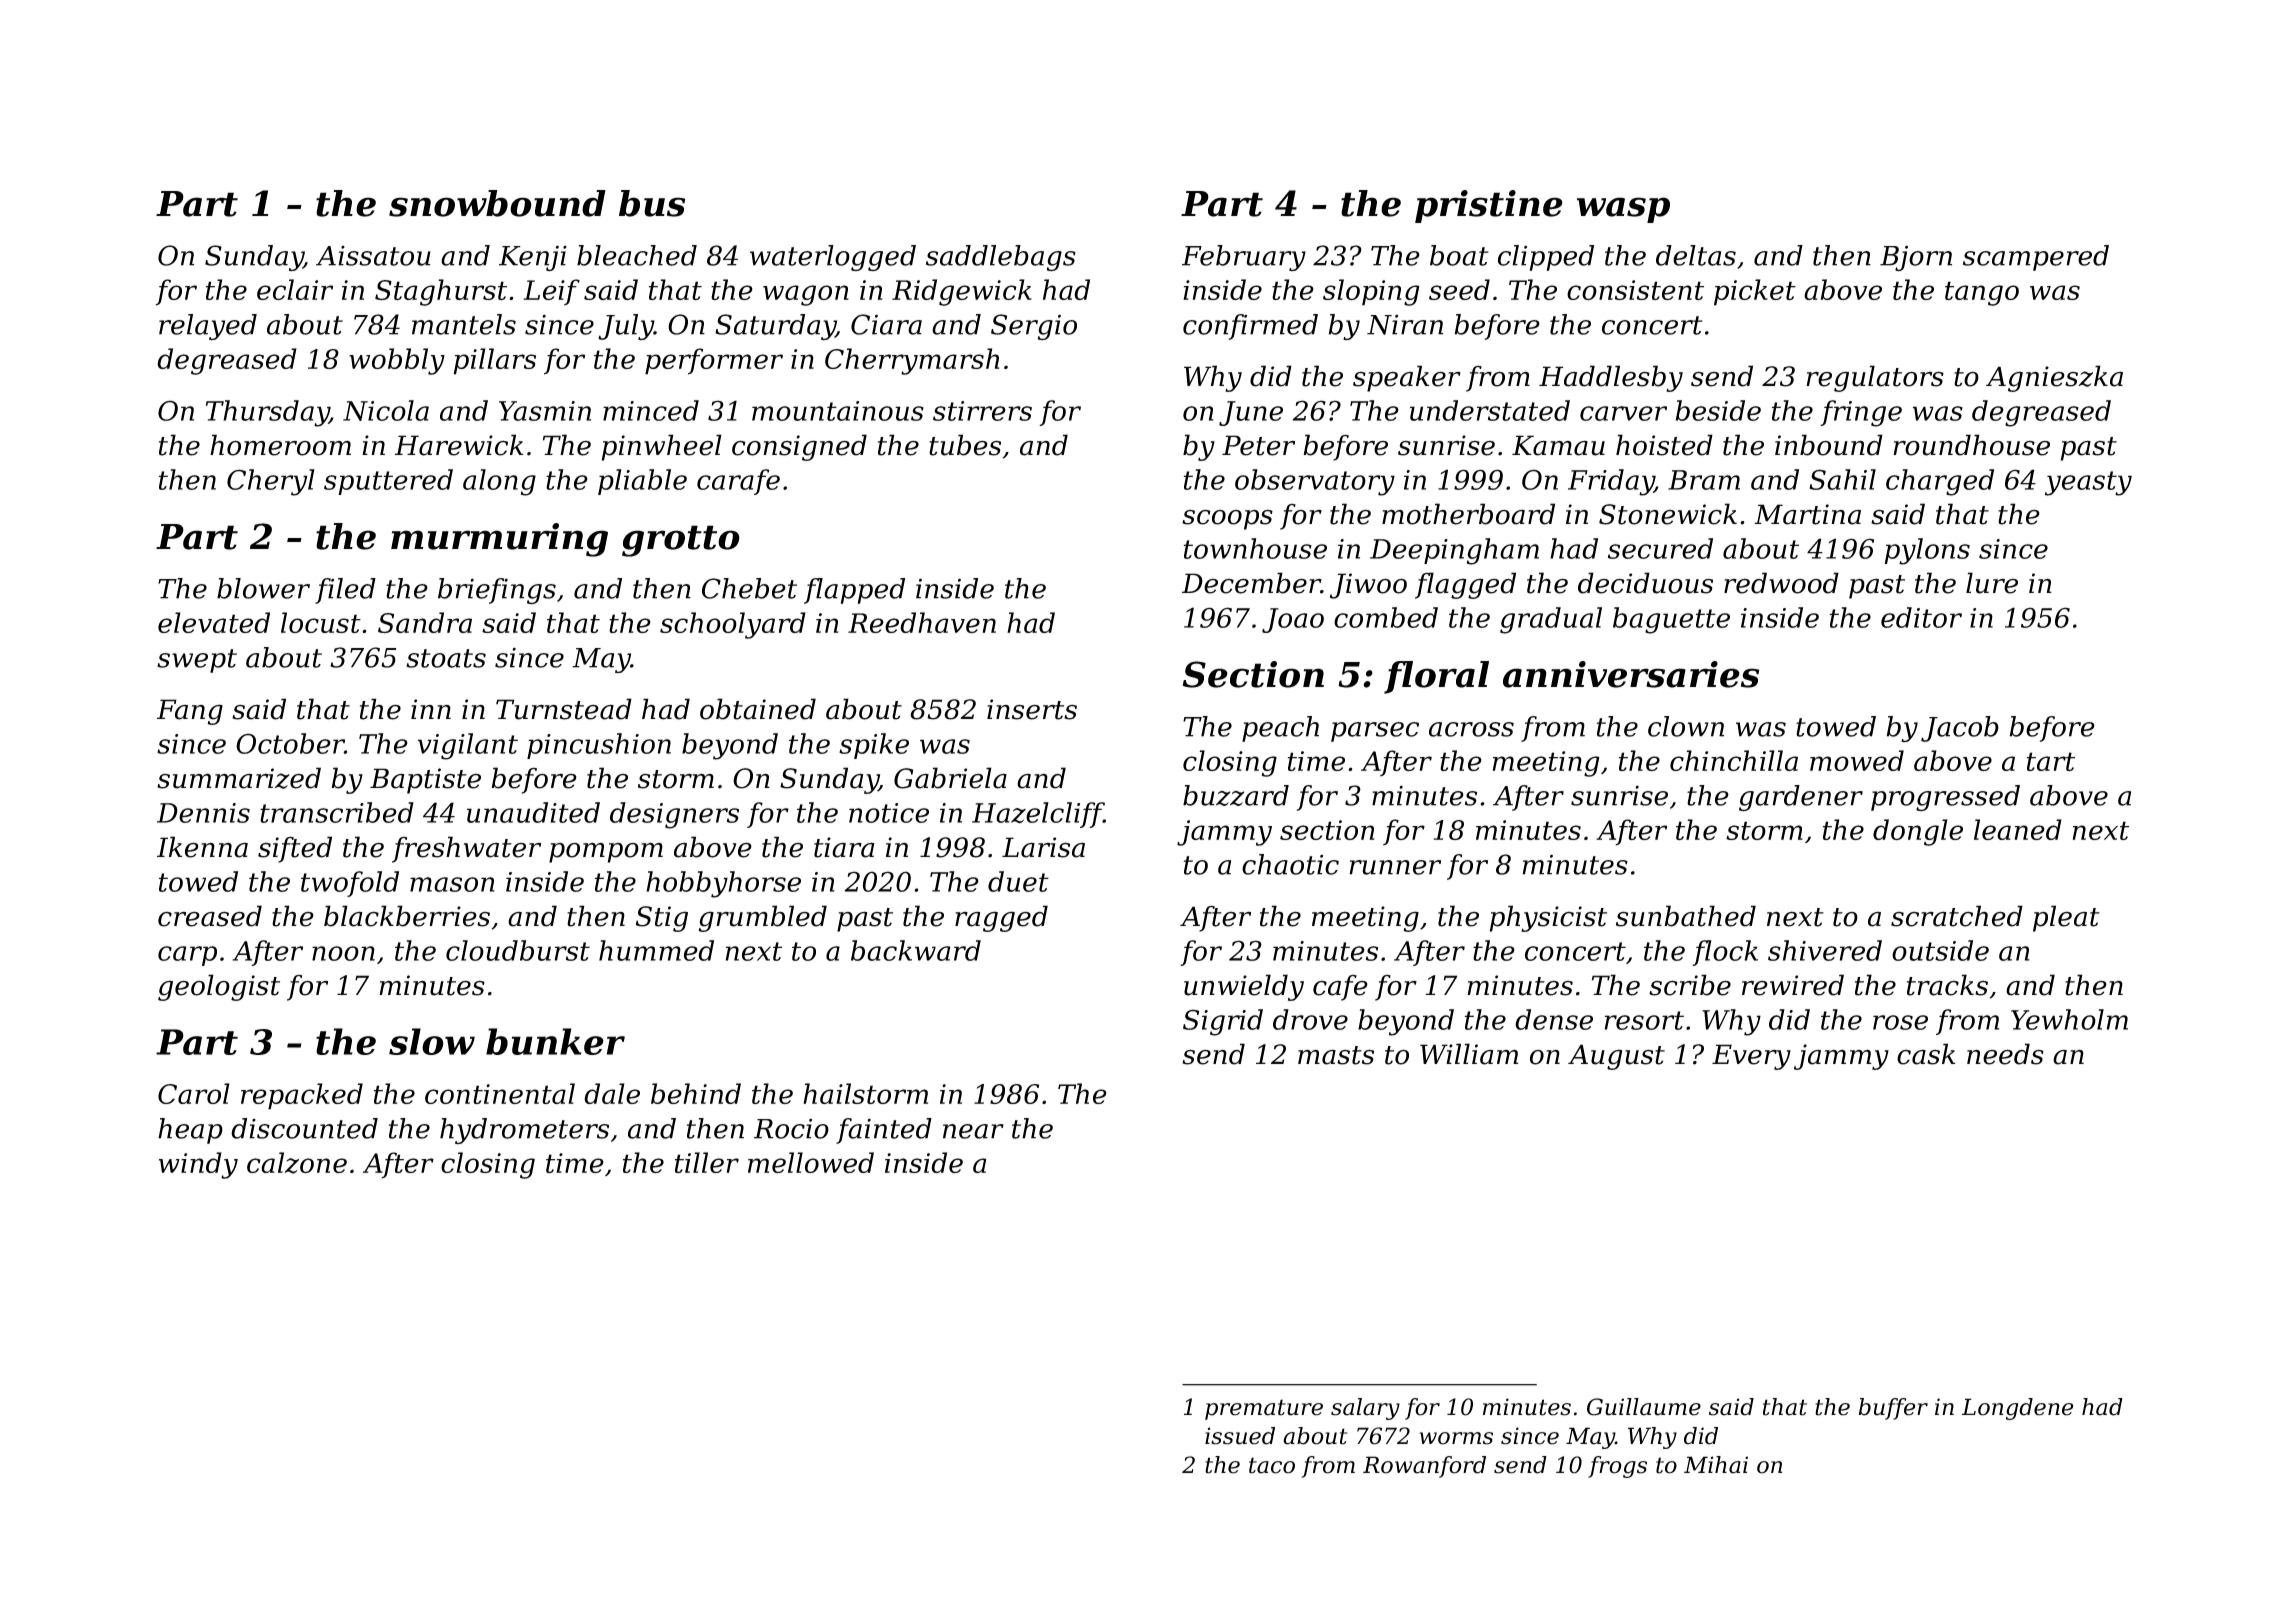 The image size is (2292, 1620). What do you see at coordinates (239, 778) in the screenshot?
I see `summarized` at bounding box center [239, 778].
